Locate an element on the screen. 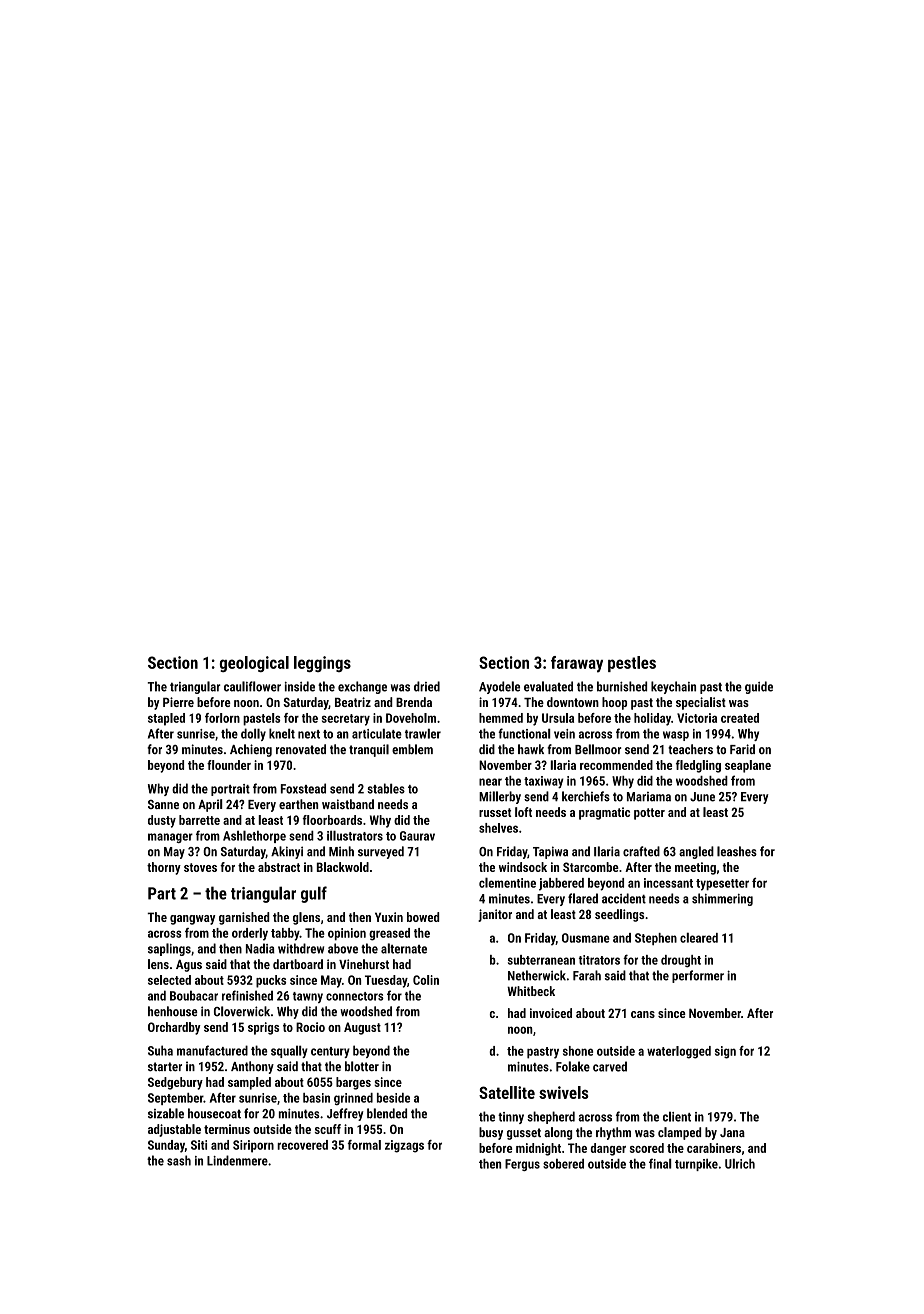  cleared is located at coordinates (699, 937).
